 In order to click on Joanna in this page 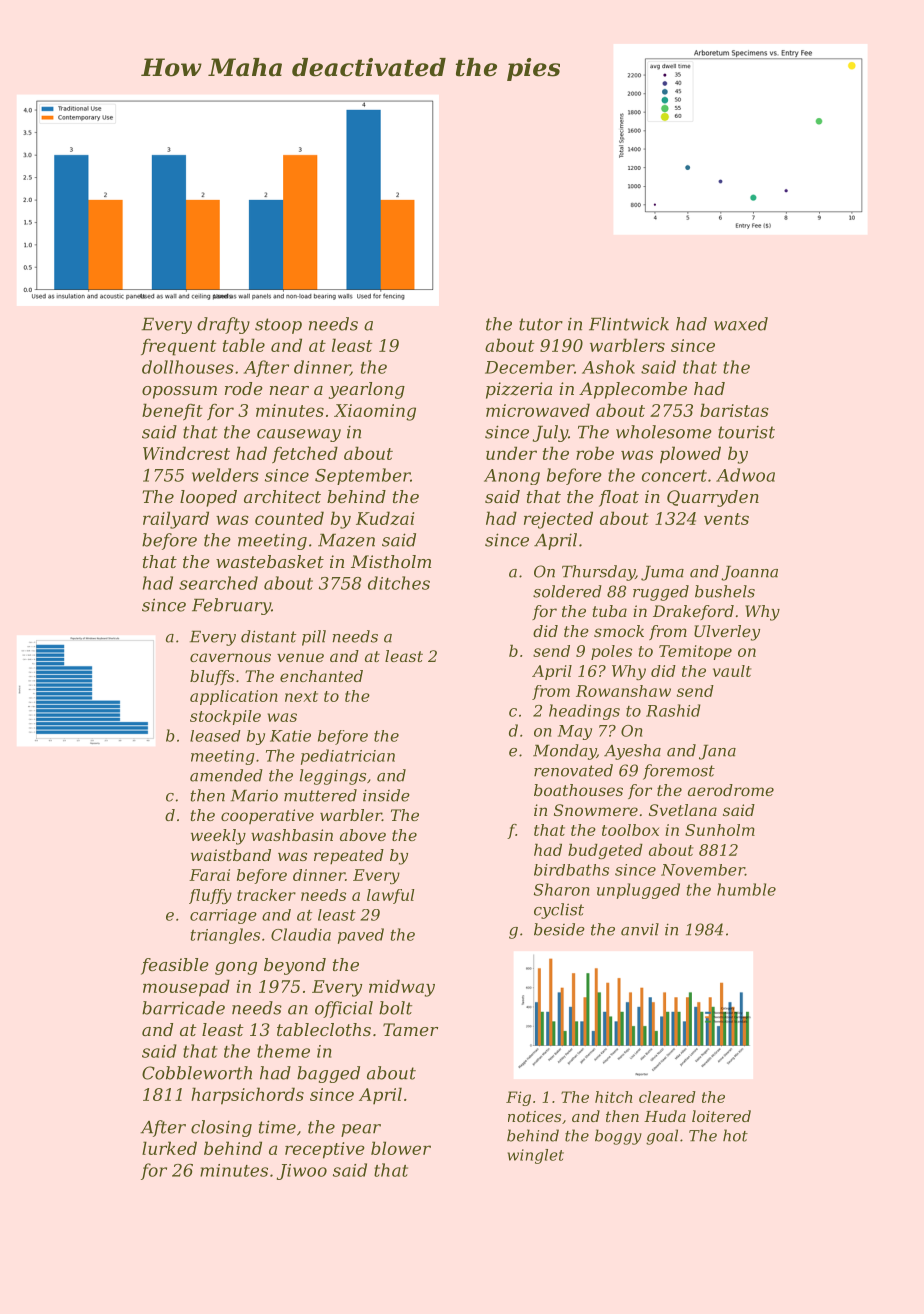, I will do `click(749, 573)`.
